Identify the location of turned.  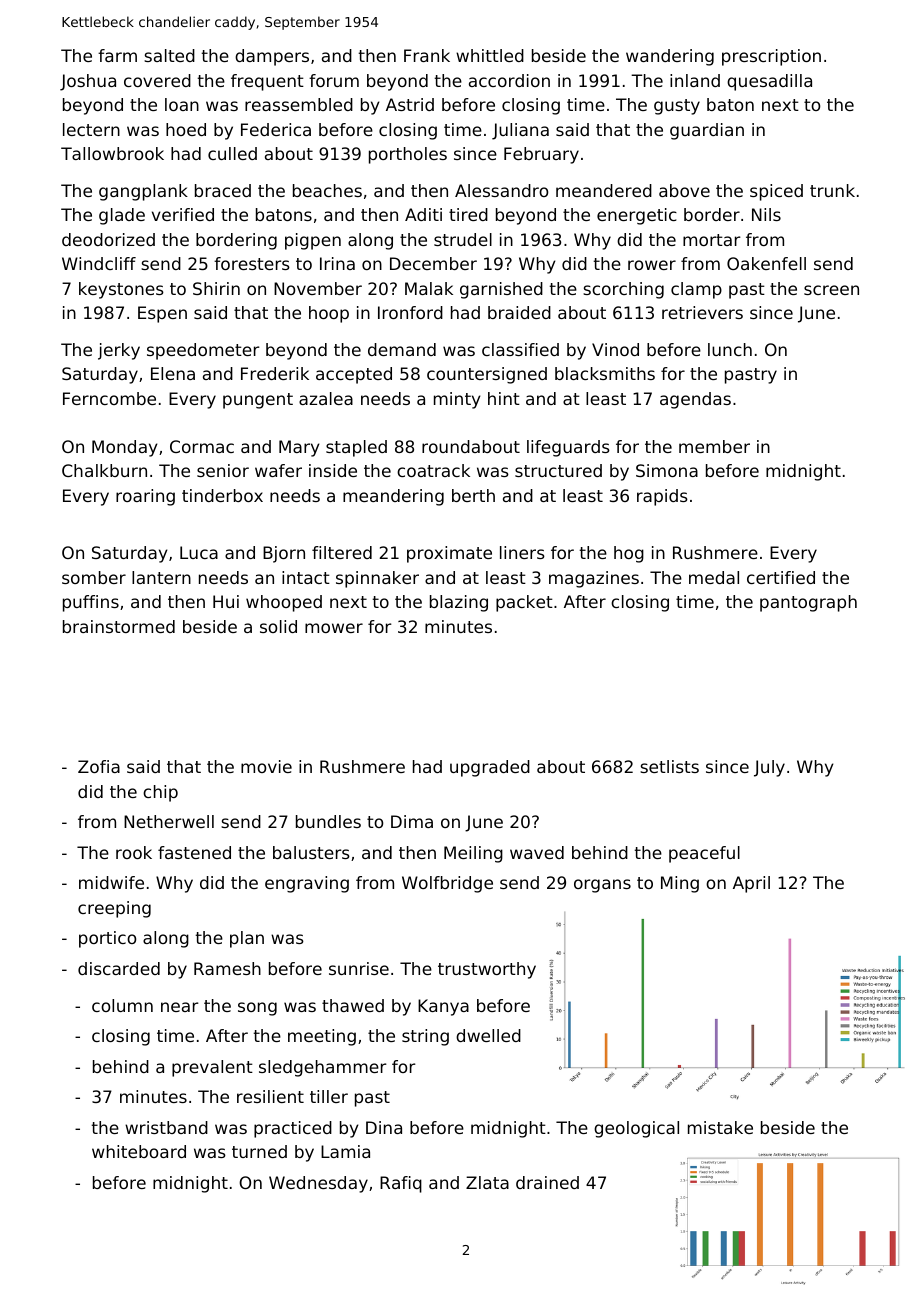
(259, 1151).
